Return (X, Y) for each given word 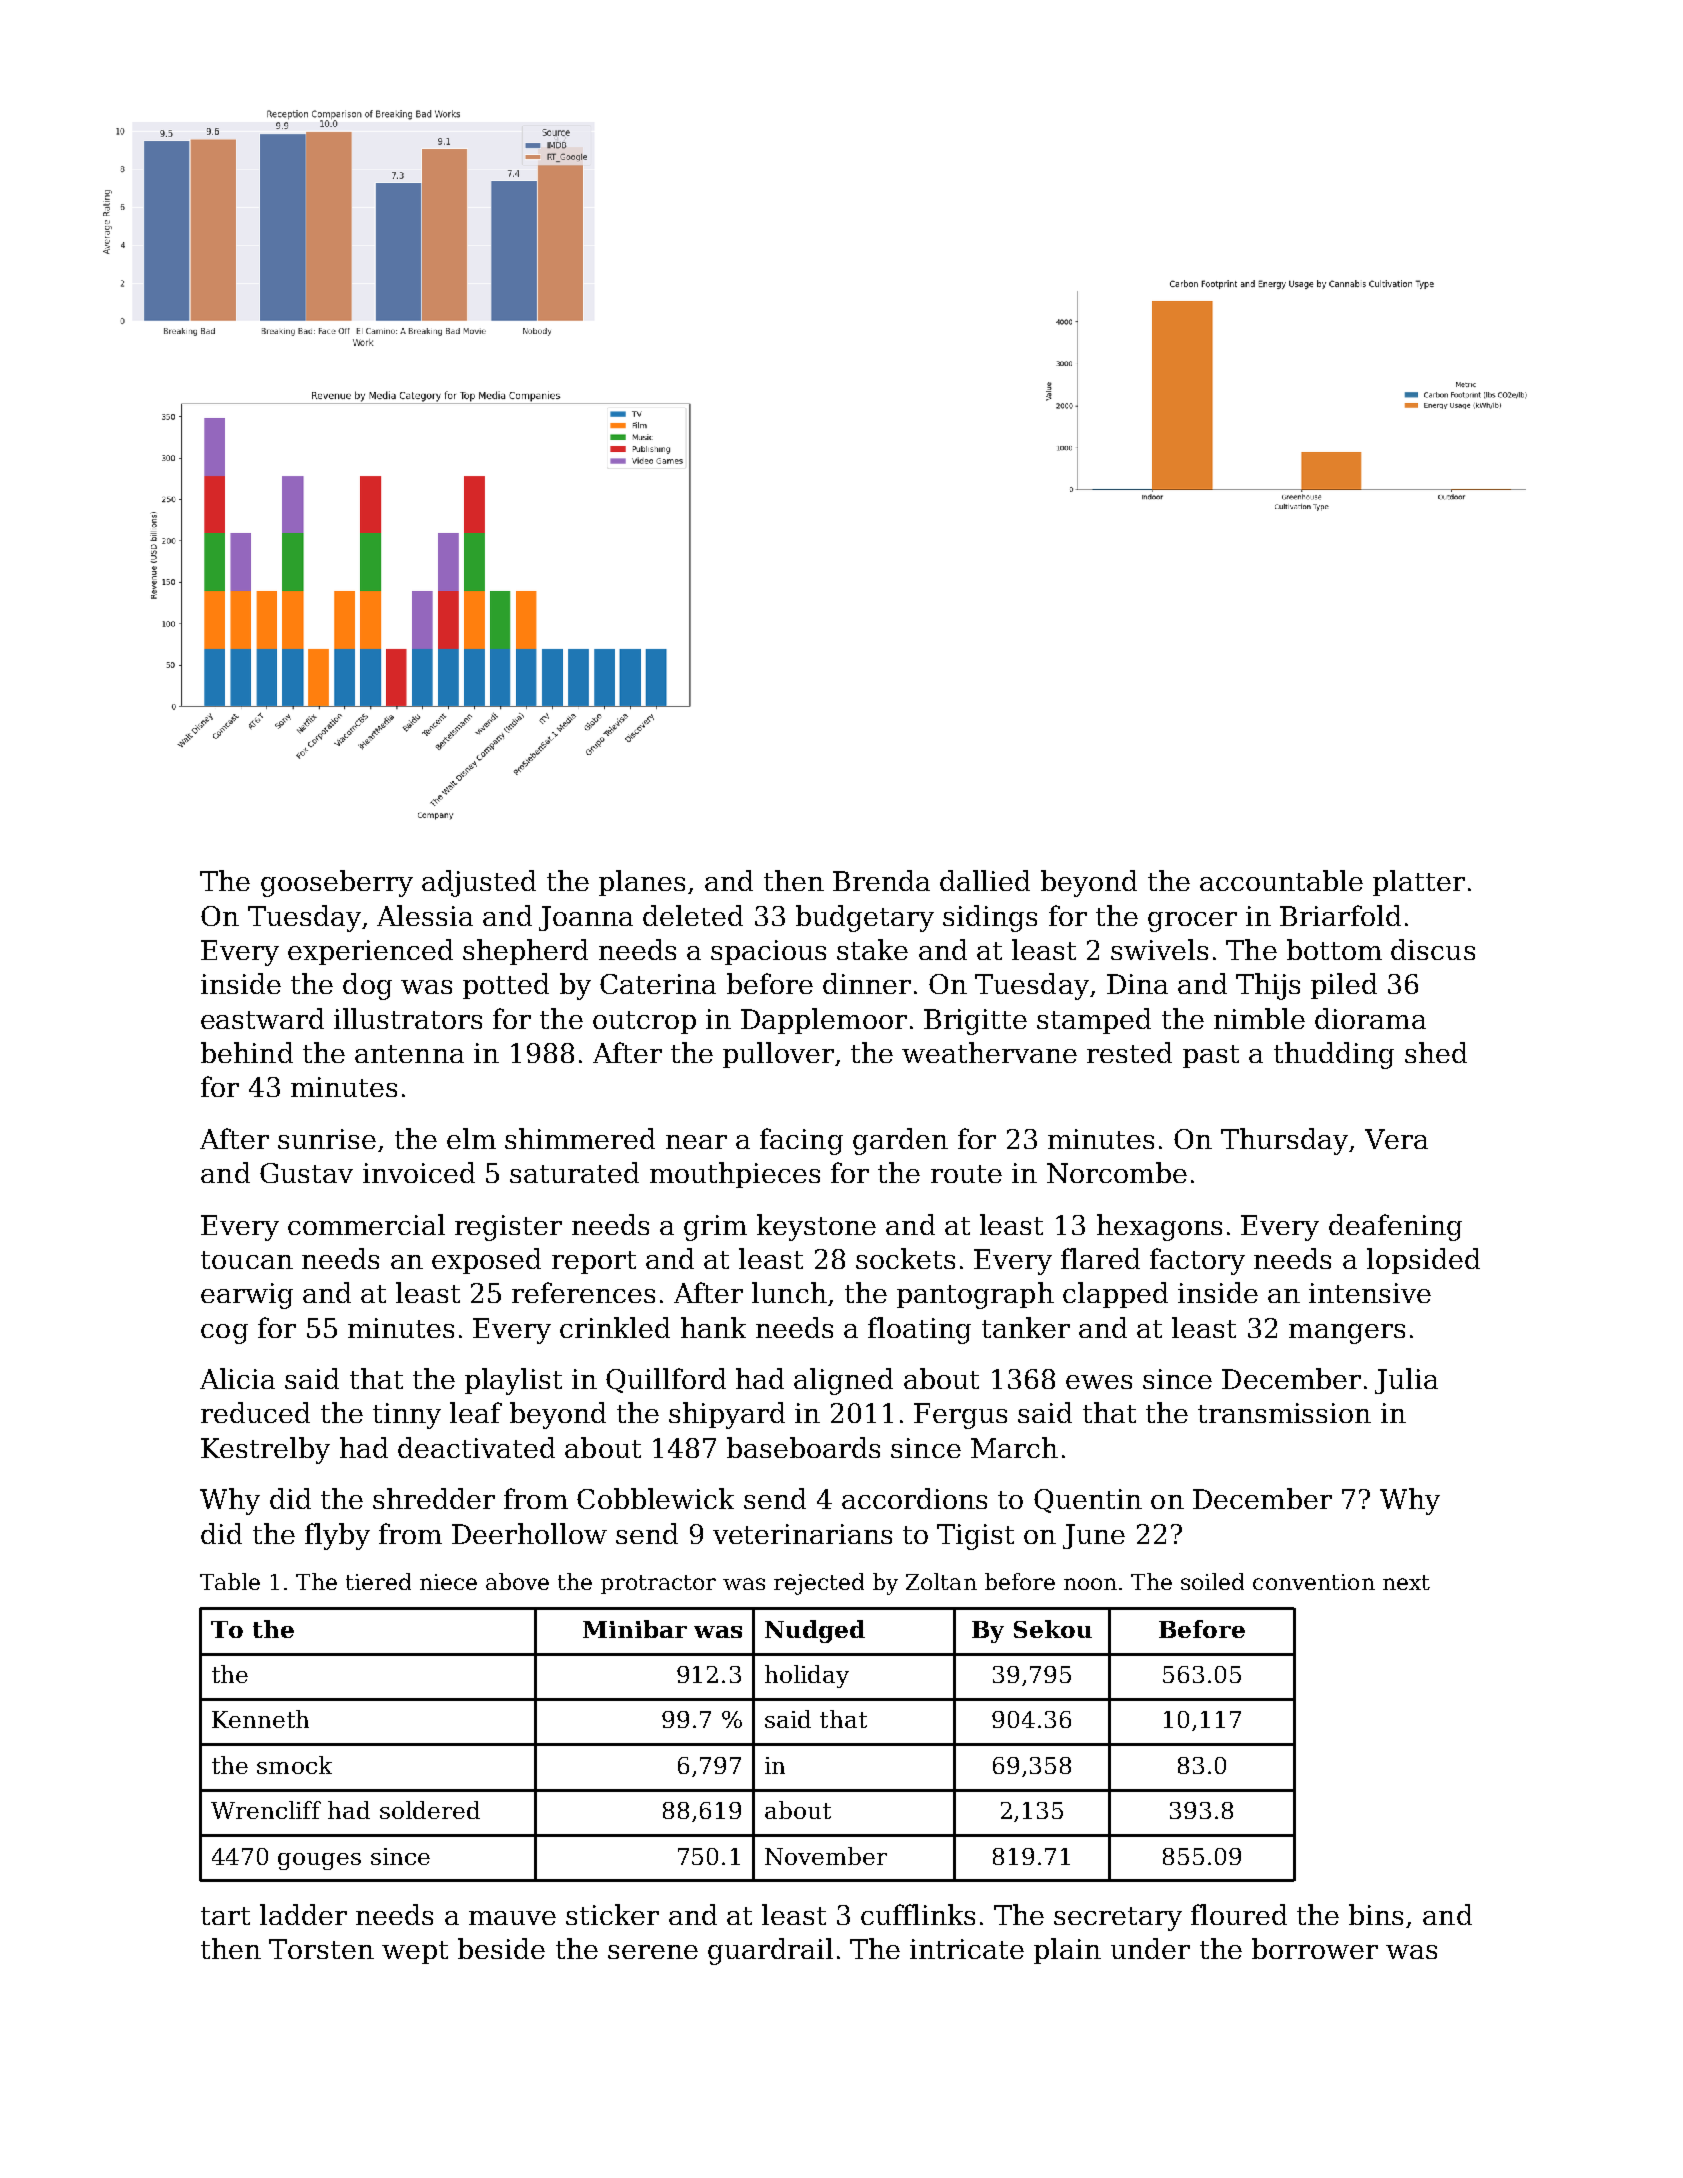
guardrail (770, 1951)
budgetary (865, 918)
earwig (247, 1296)
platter (1419, 883)
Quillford (666, 1380)
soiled (1212, 1581)
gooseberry (337, 883)
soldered (430, 1810)
